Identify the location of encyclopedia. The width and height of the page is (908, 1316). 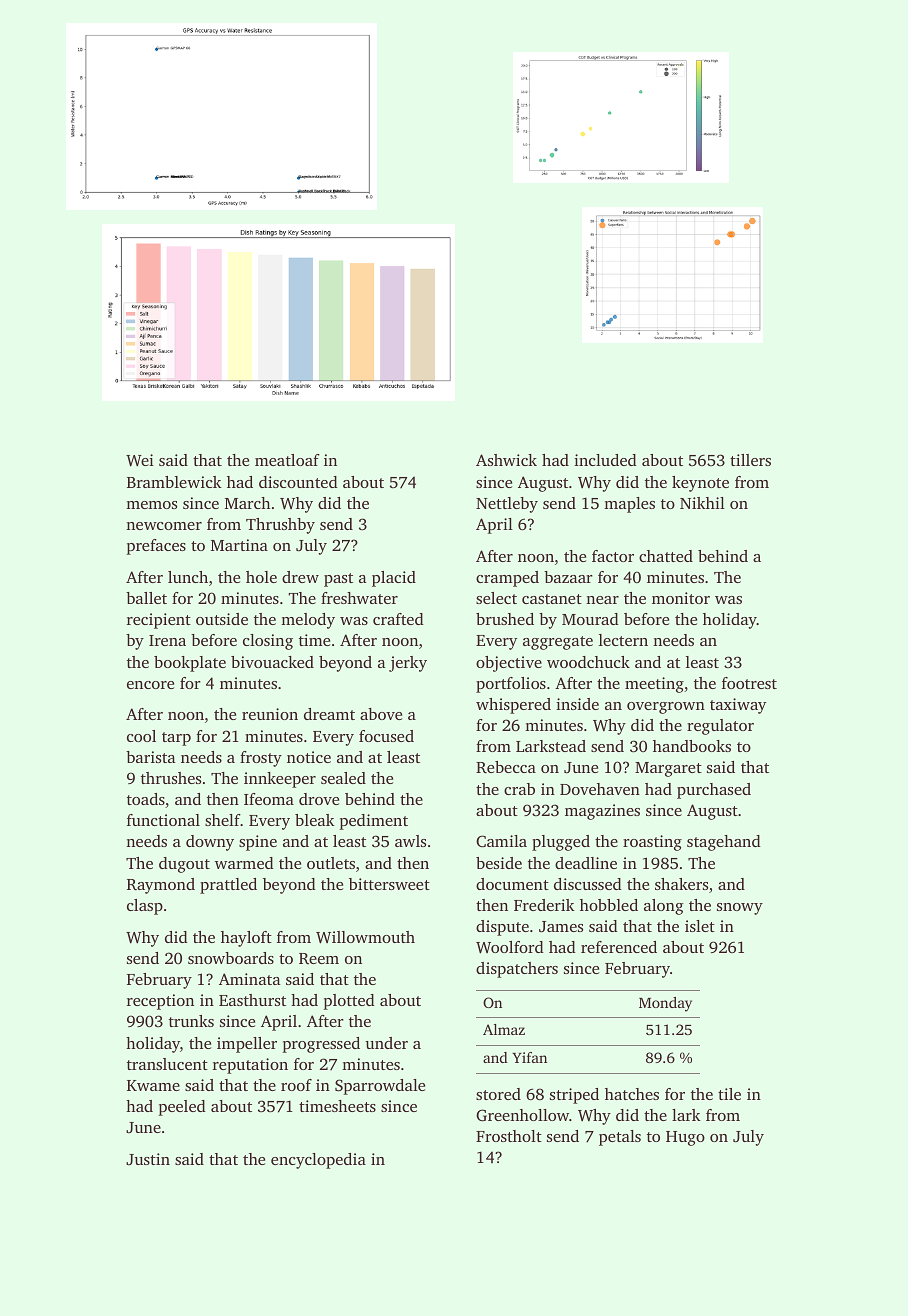
(318, 1161).
